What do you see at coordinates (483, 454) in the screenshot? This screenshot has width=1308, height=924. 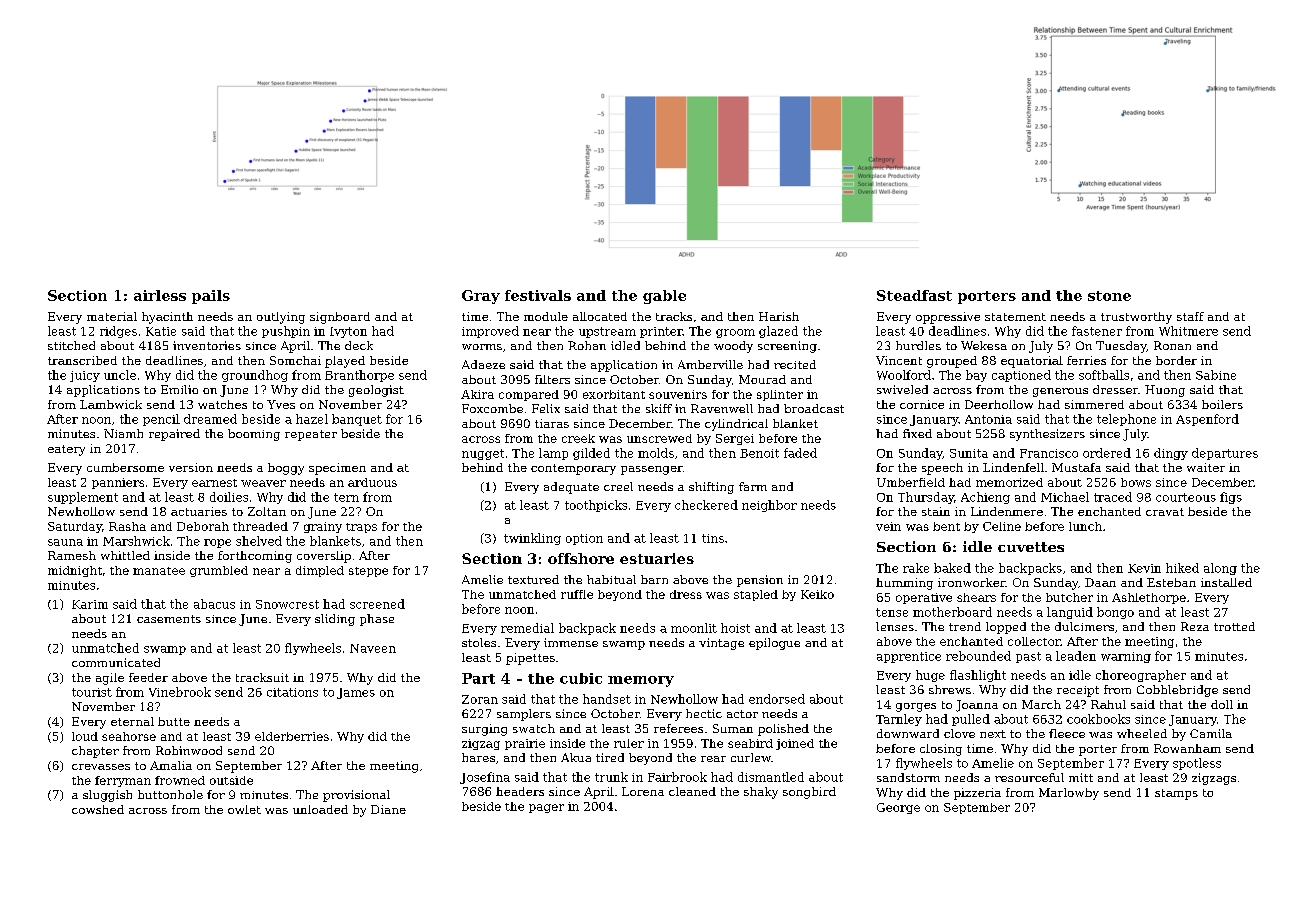 I see `nugget` at bounding box center [483, 454].
